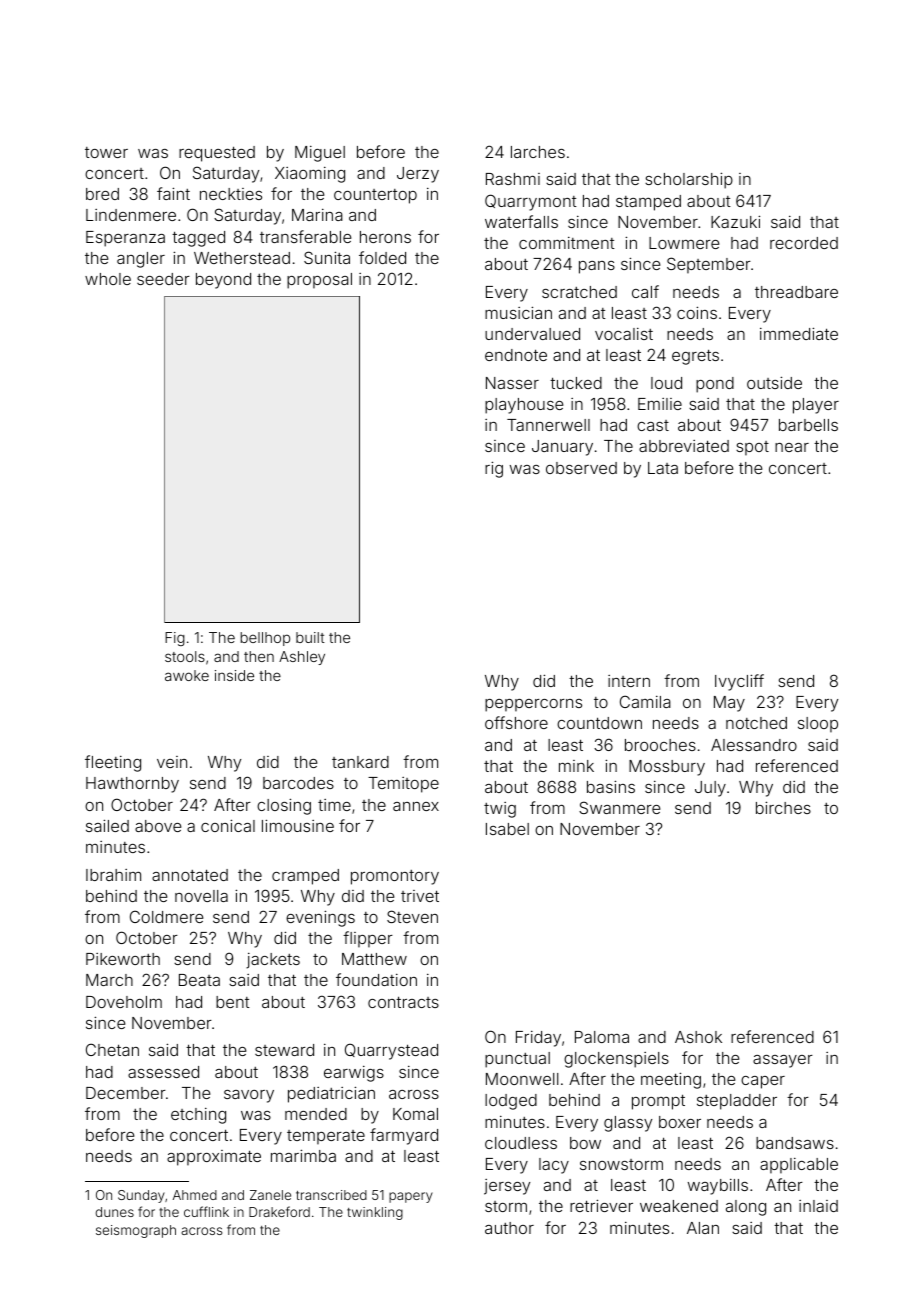 This screenshot has height=1314, width=924. I want to click on twinkling, so click(375, 1213).
